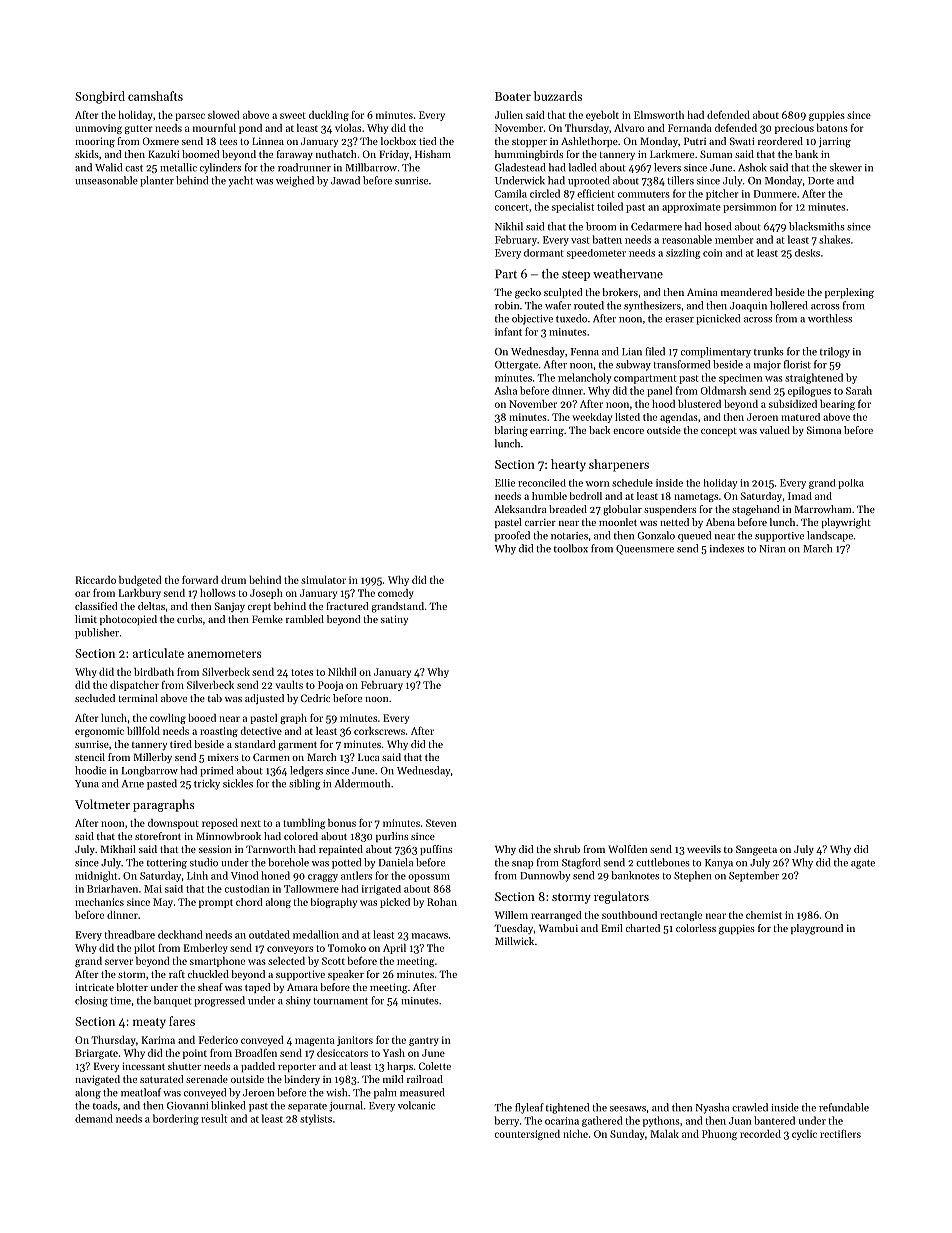 The image size is (952, 1233). Describe the element at coordinates (756, 850) in the image. I see `Sangeeta` at that location.
